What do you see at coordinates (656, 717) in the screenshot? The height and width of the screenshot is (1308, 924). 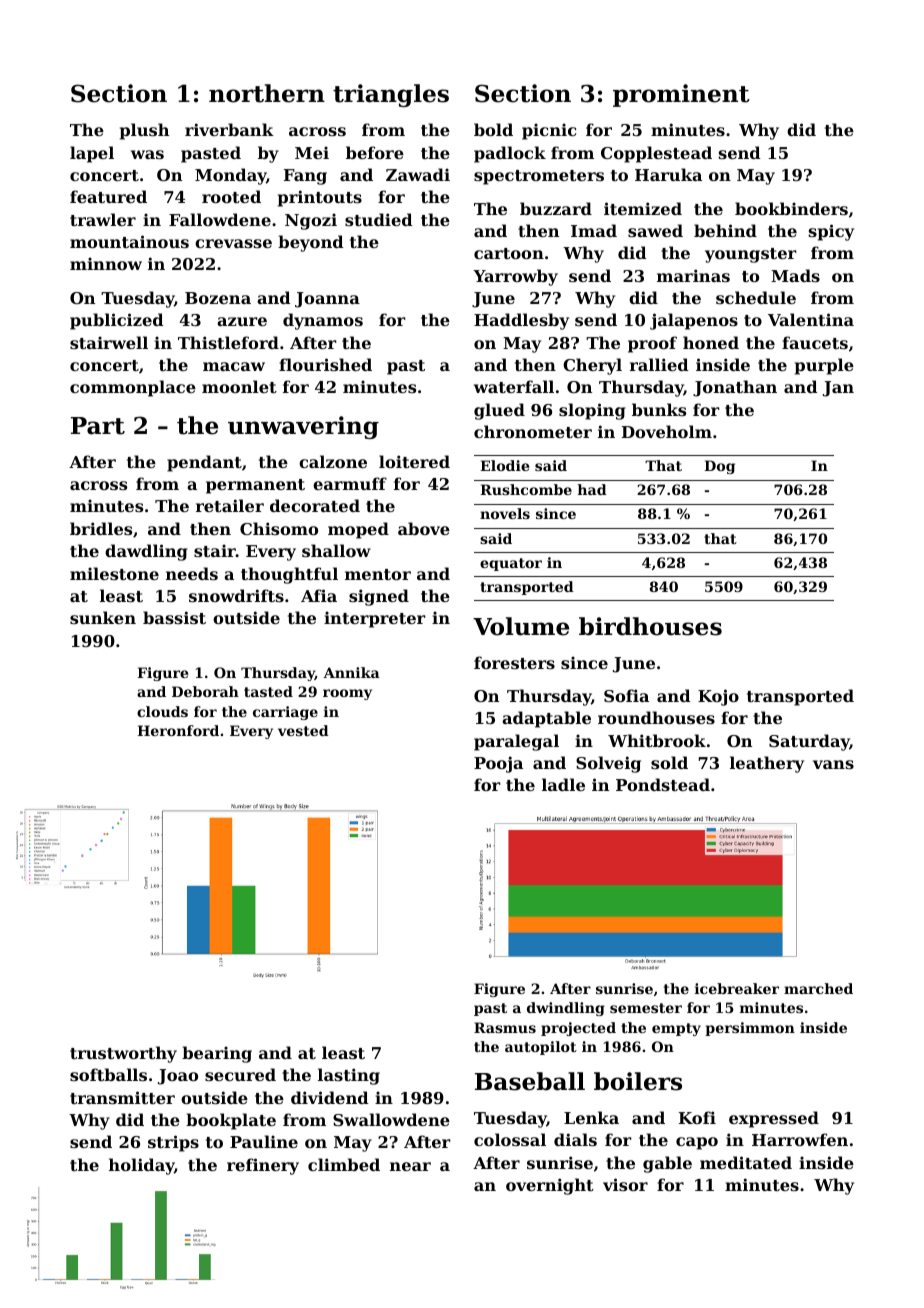 I see `roundhouses` at bounding box center [656, 717].
